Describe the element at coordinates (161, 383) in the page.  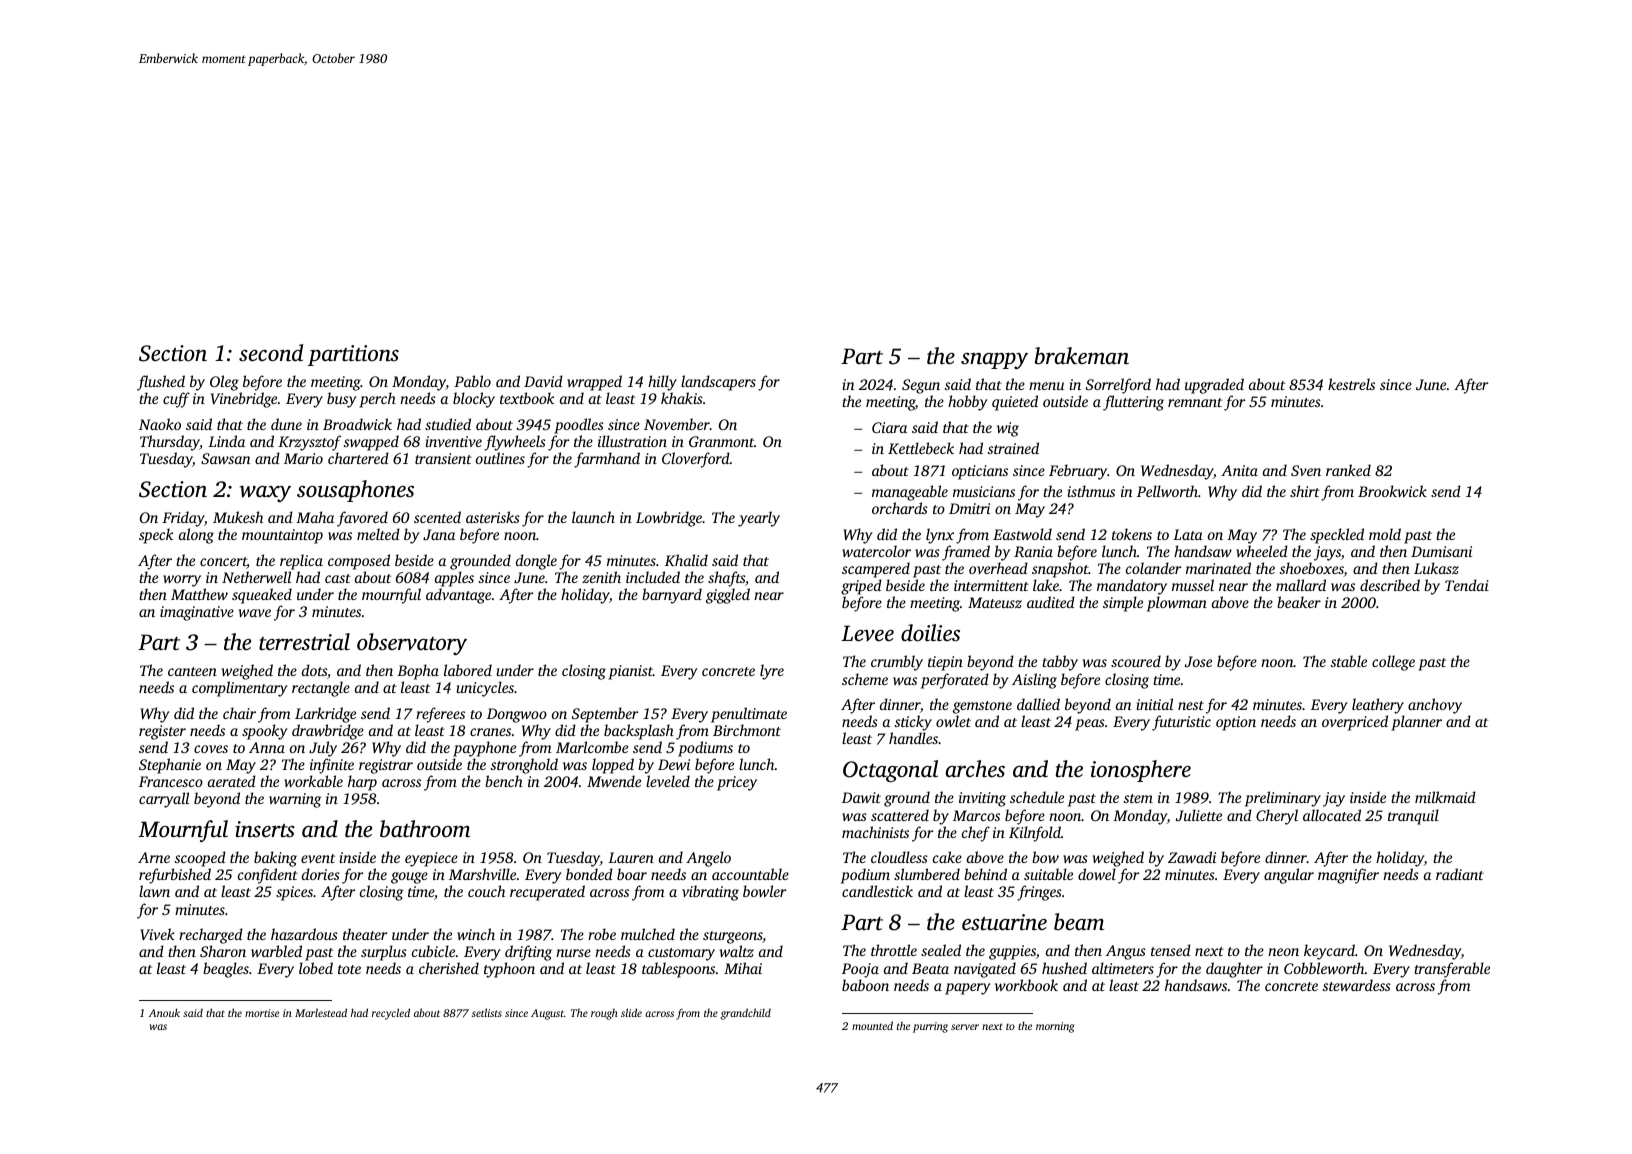
I see `flushed` at that location.
